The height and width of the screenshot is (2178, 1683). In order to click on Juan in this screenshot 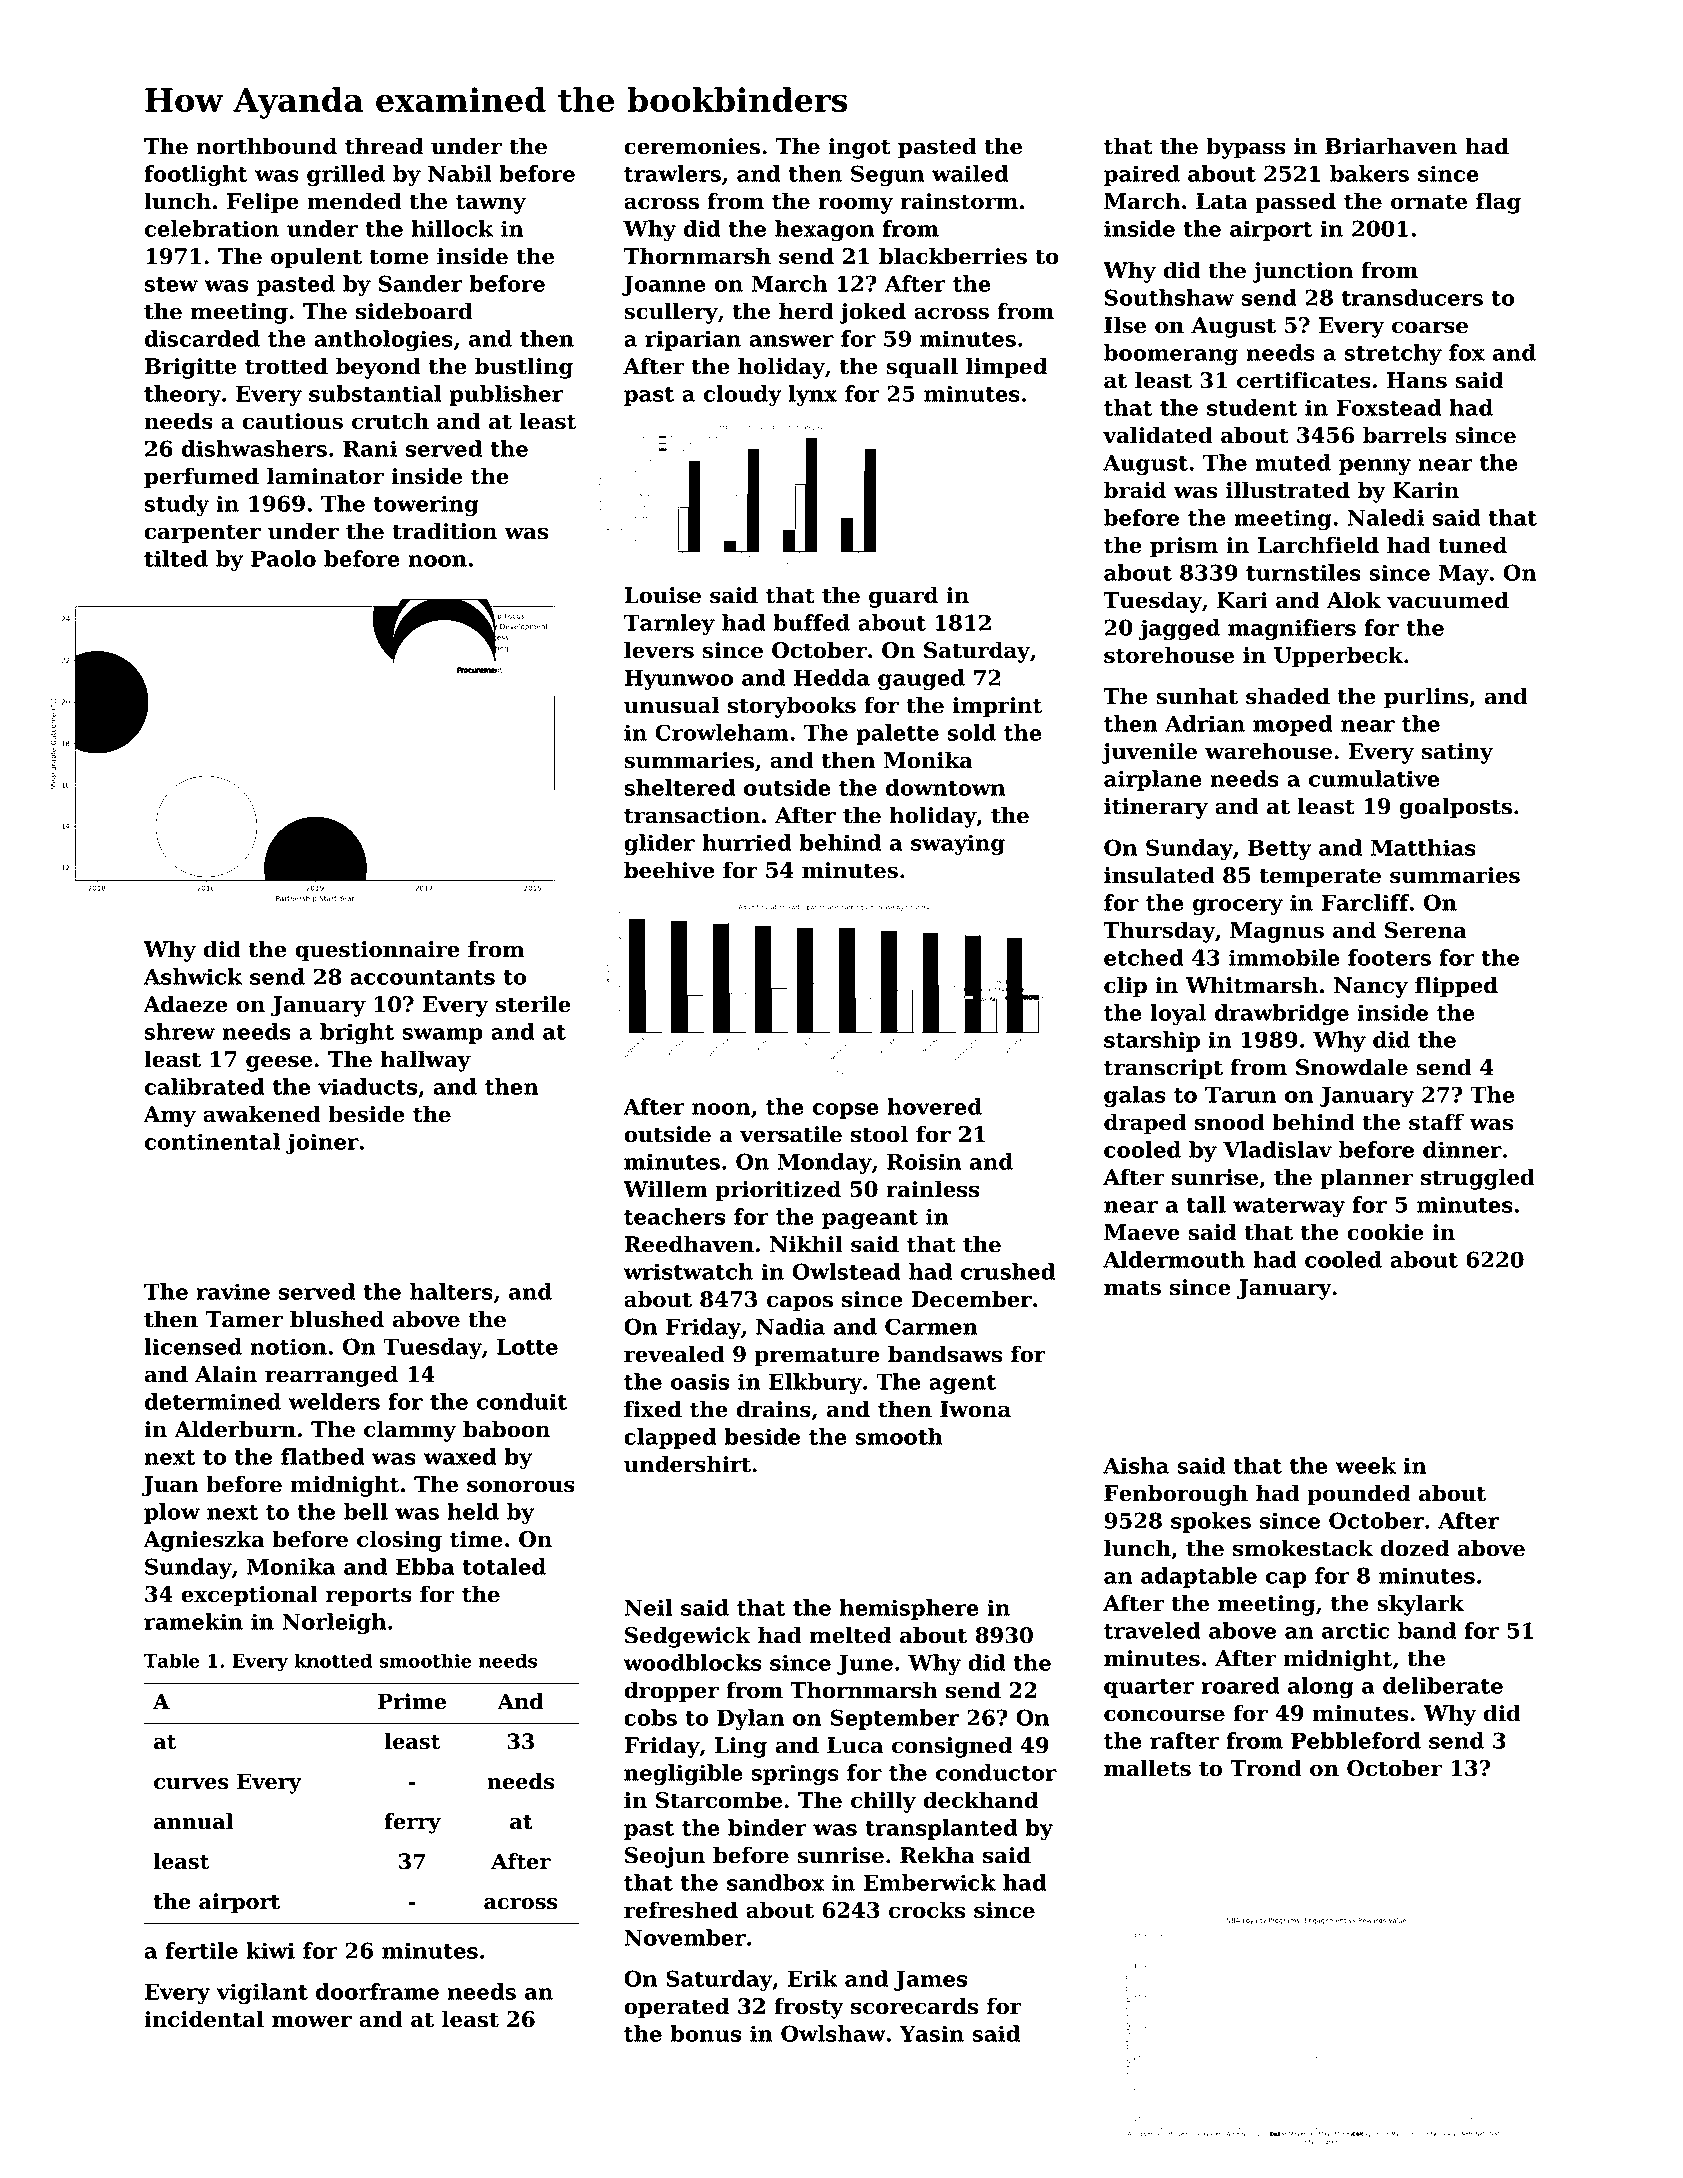, I will do `click(170, 1486)`.
